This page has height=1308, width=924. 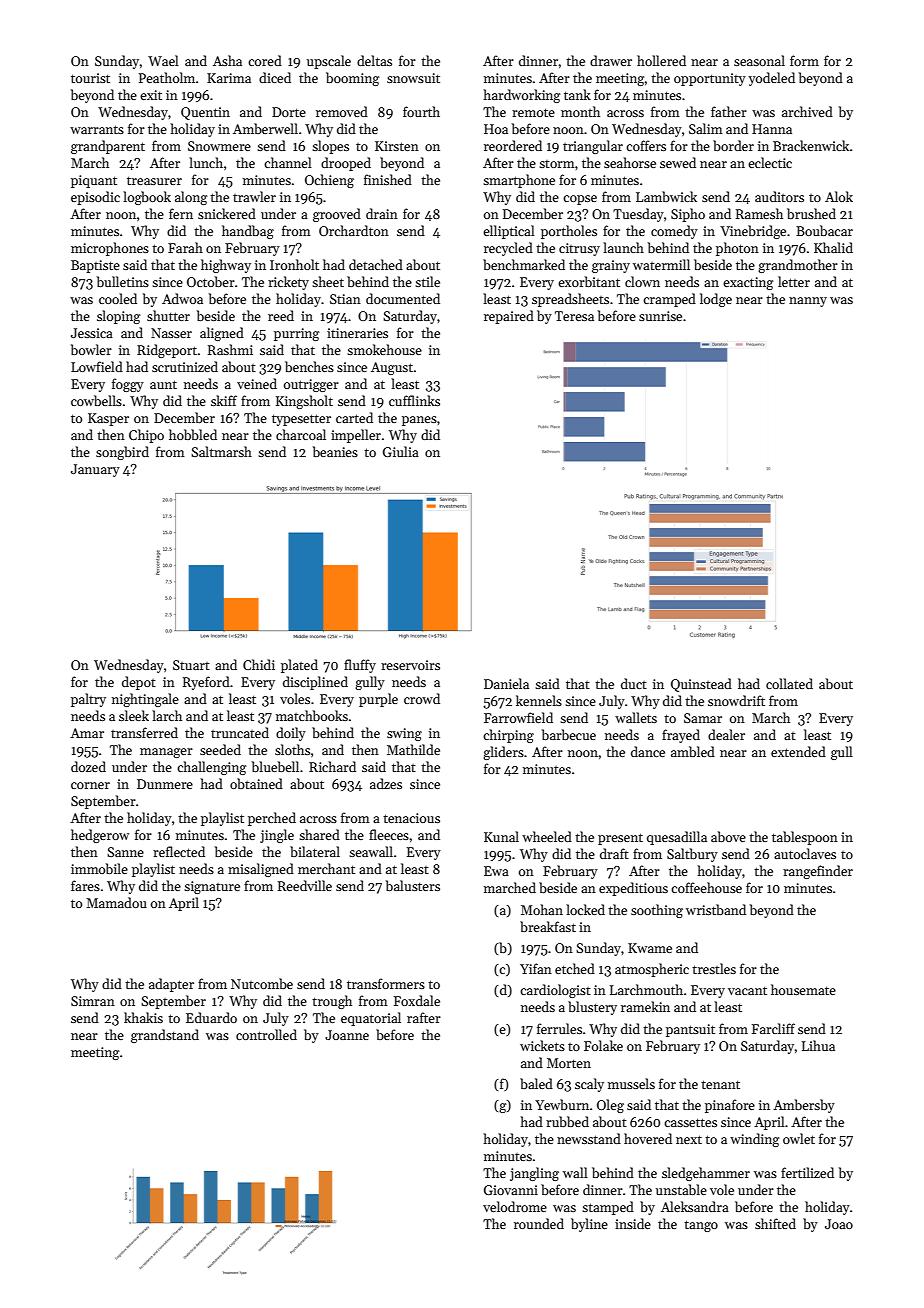 What do you see at coordinates (374, 60) in the page?
I see `deltas` at bounding box center [374, 60].
